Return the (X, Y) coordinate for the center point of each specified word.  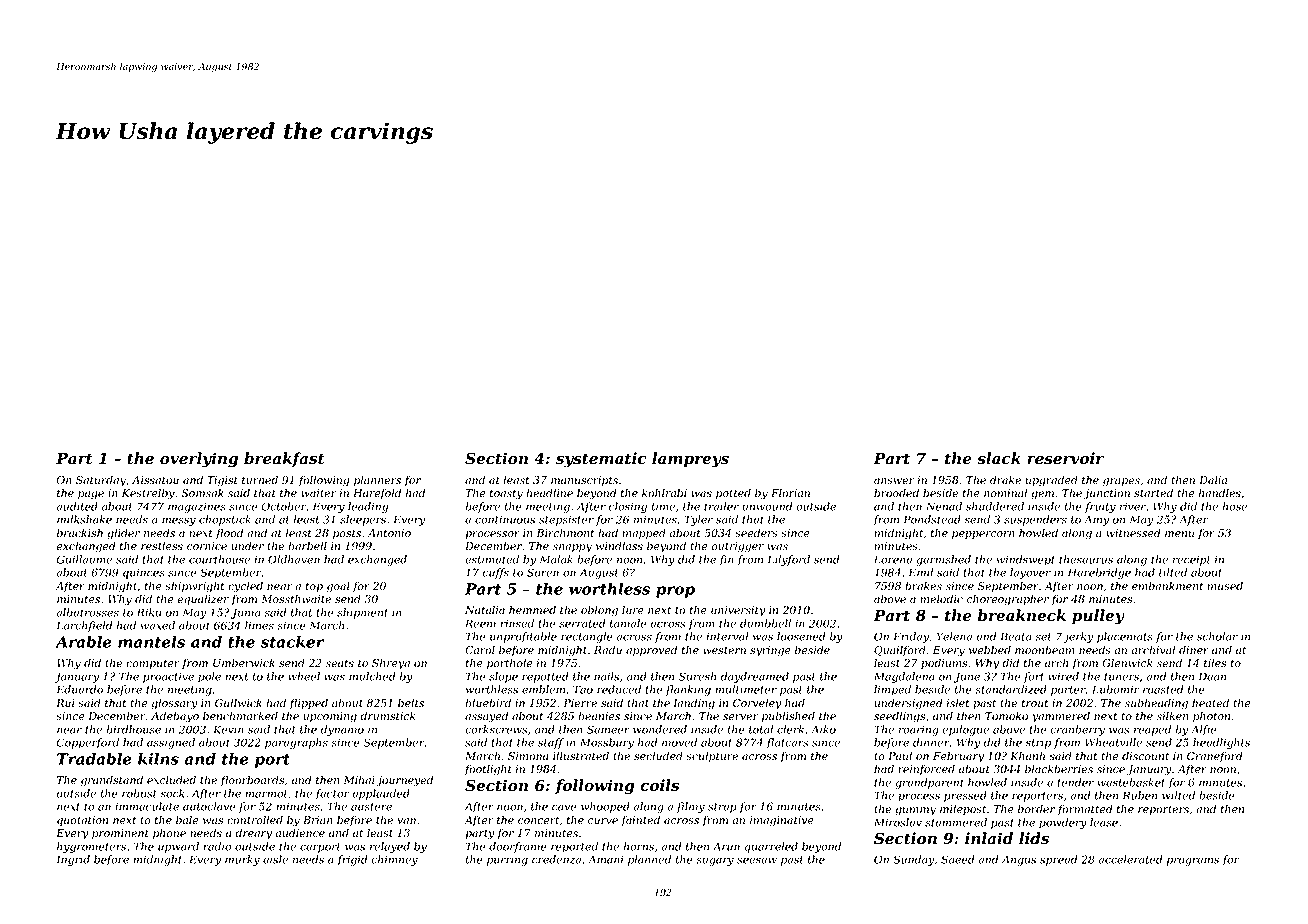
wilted (1178, 795)
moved (679, 742)
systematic (601, 460)
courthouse (219, 559)
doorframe (518, 847)
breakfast (284, 459)
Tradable (94, 759)
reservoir (1065, 458)
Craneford (1215, 756)
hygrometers (91, 847)
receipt (1192, 560)
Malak (556, 559)
